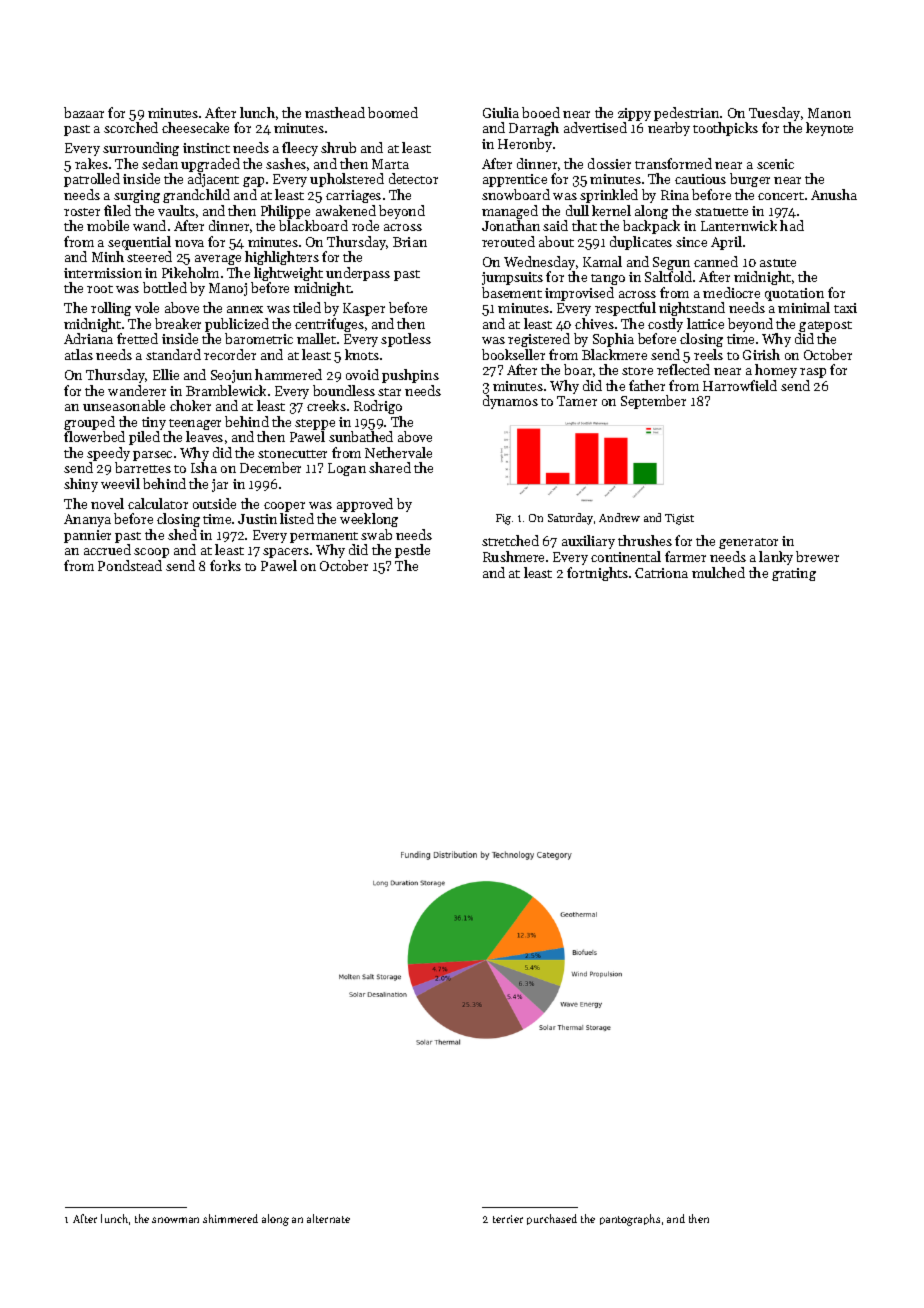 This screenshot has height=1308, width=924. Describe the element at coordinates (597, 574) in the screenshot. I see `fortnights` at that location.
